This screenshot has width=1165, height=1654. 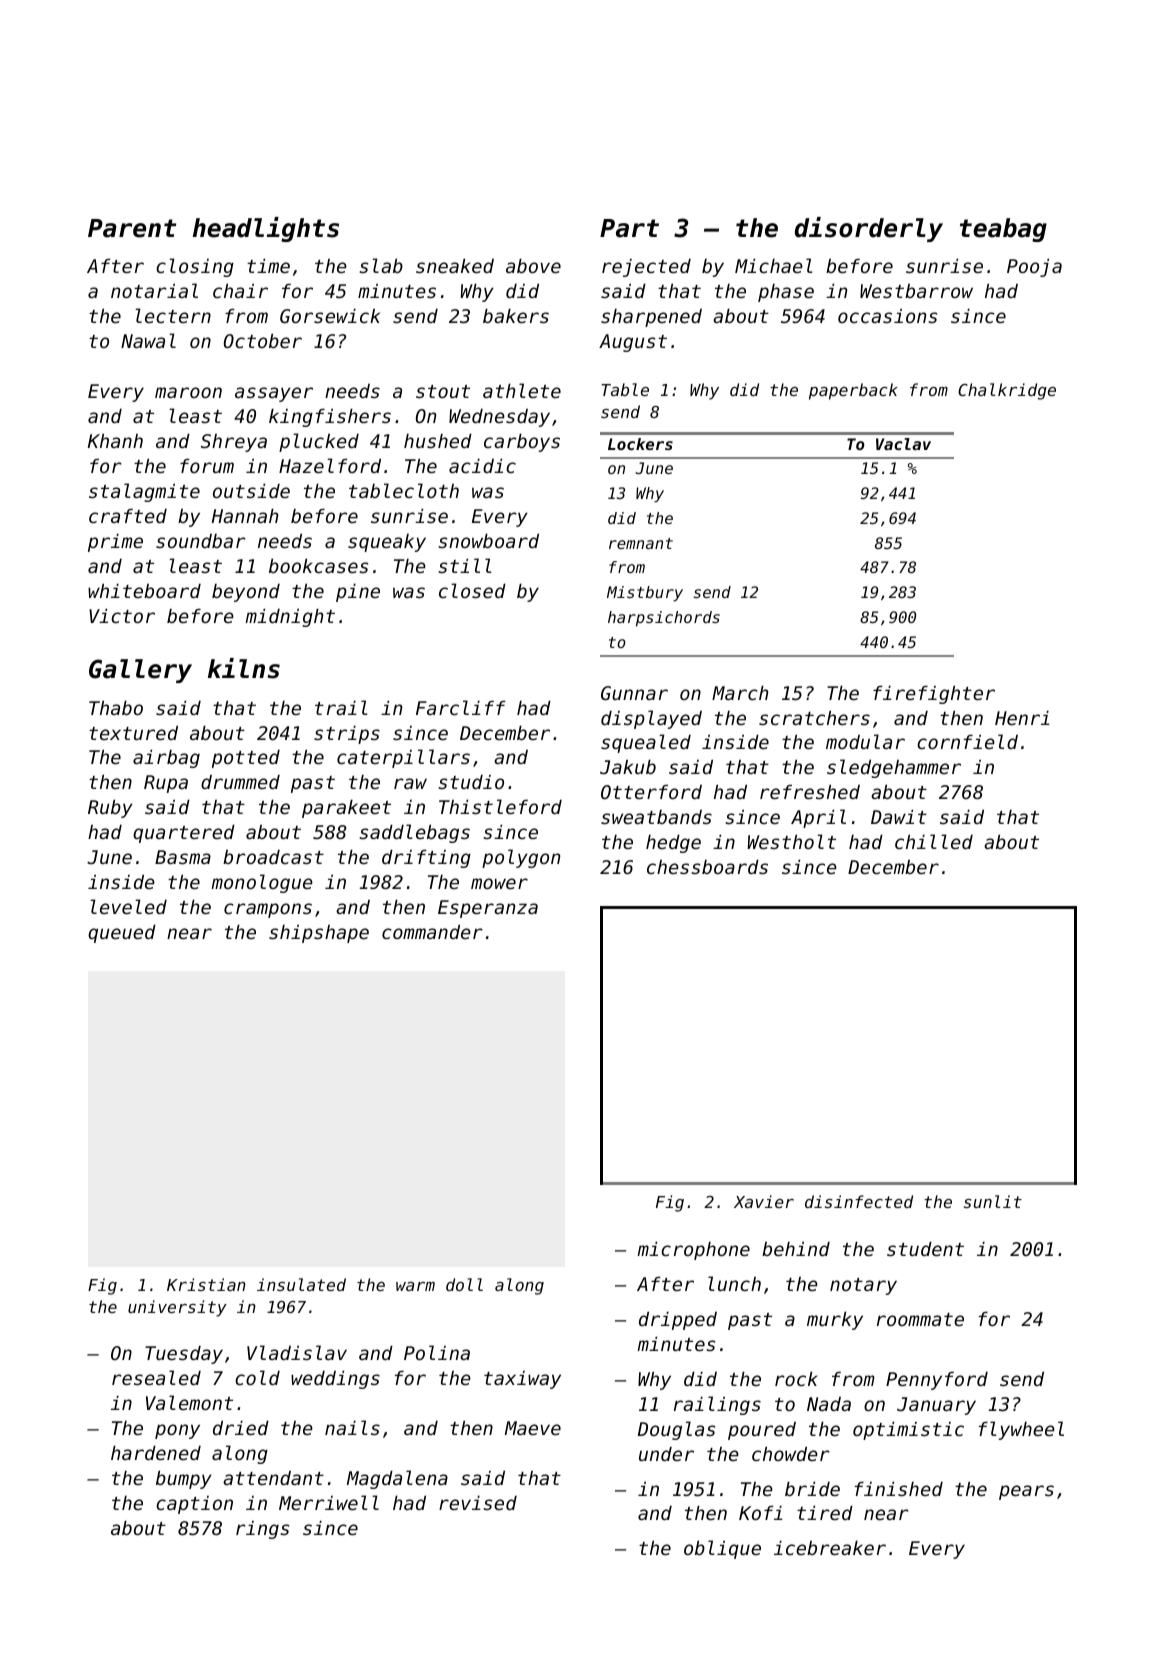 I want to click on under, so click(x=666, y=1454).
